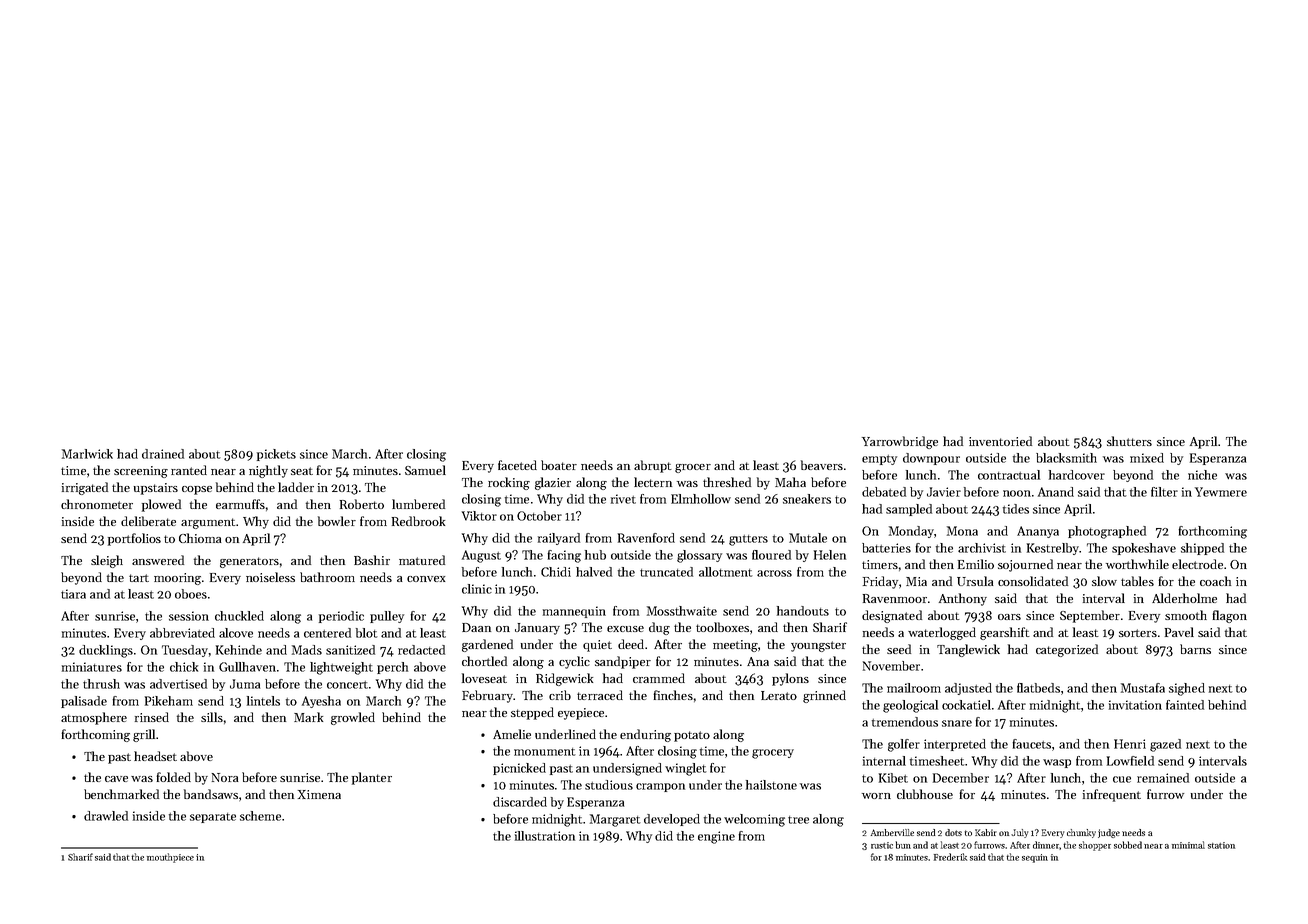 The height and width of the image is (924, 1308). I want to click on faceted, so click(517, 465).
